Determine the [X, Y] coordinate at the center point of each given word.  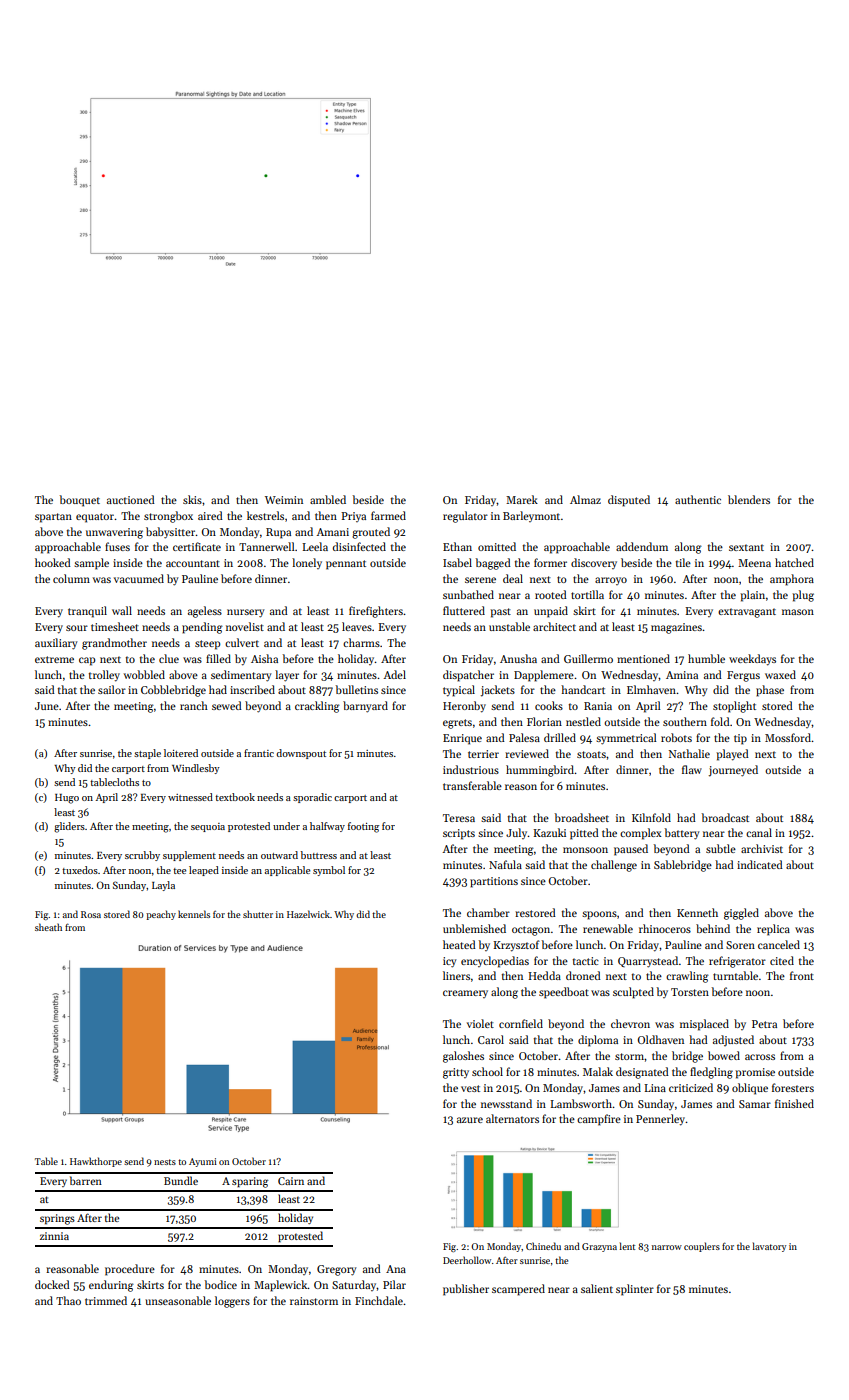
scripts [459, 834]
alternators [512, 1118]
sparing [250, 1182]
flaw [692, 769]
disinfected [359, 546]
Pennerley [661, 1120]
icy [450, 962]
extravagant [747, 613]
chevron [630, 1023]
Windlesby [196, 769]
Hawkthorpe [96, 1162]
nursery [246, 613]
